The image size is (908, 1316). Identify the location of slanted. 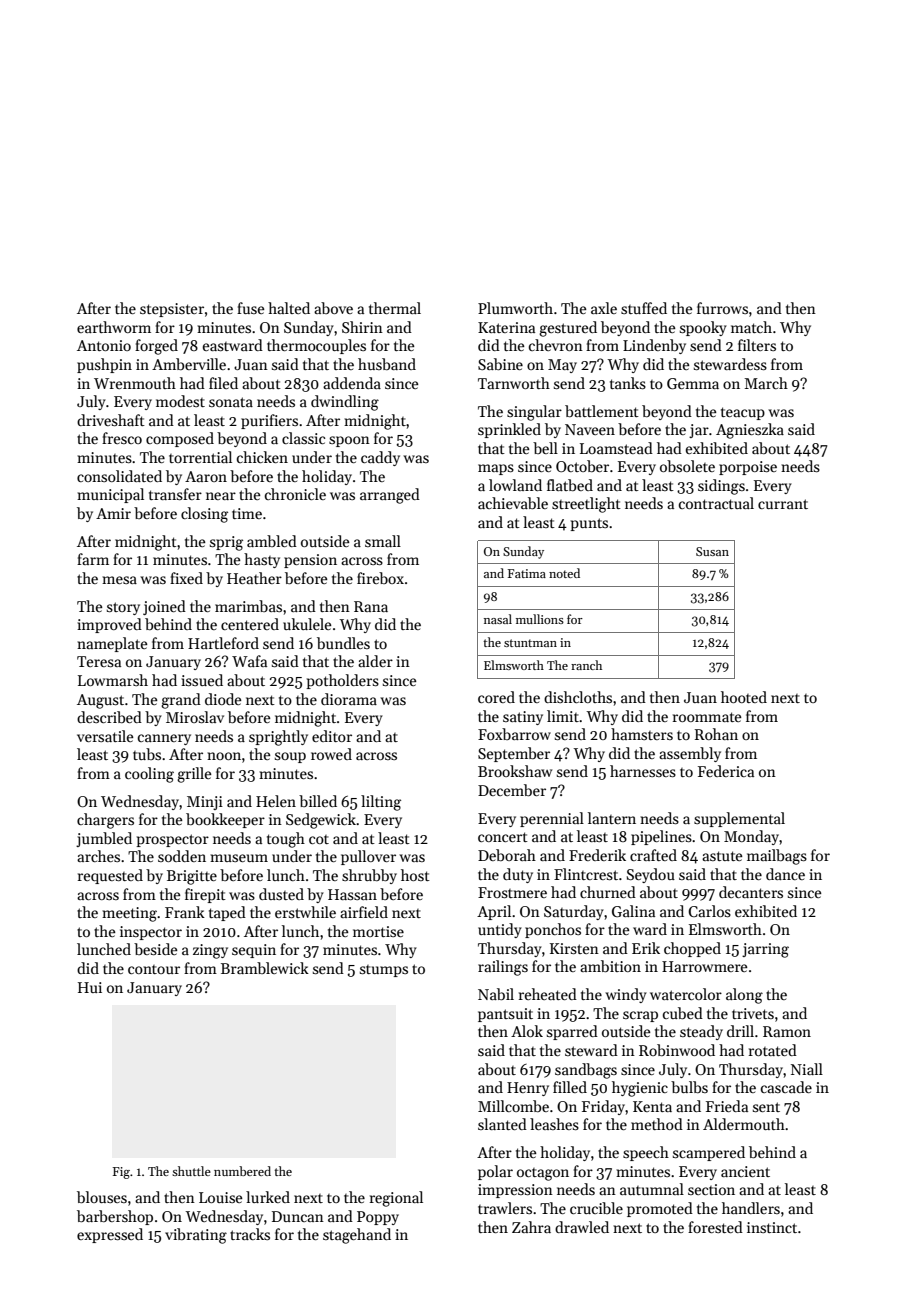
(502, 1124).
